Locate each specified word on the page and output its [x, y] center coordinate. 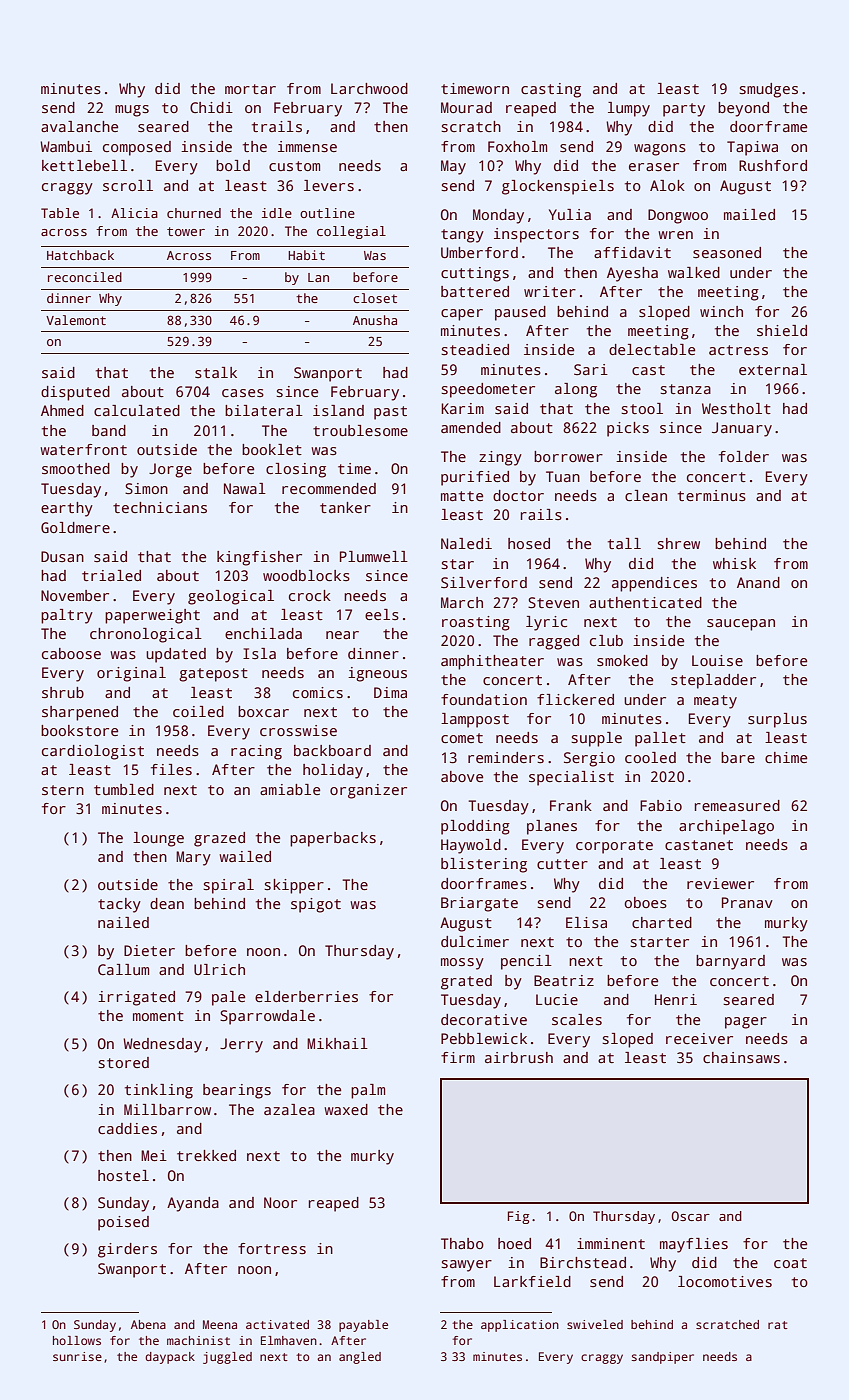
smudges [768, 90]
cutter [562, 864]
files [171, 770]
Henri [676, 999]
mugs [132, 111]
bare [738, 757]
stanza [685, 389]
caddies [127, 1128]
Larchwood [369, 88]
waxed [346, 1109]
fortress [272, 1249]
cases [243, 393]
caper [462, 315]
